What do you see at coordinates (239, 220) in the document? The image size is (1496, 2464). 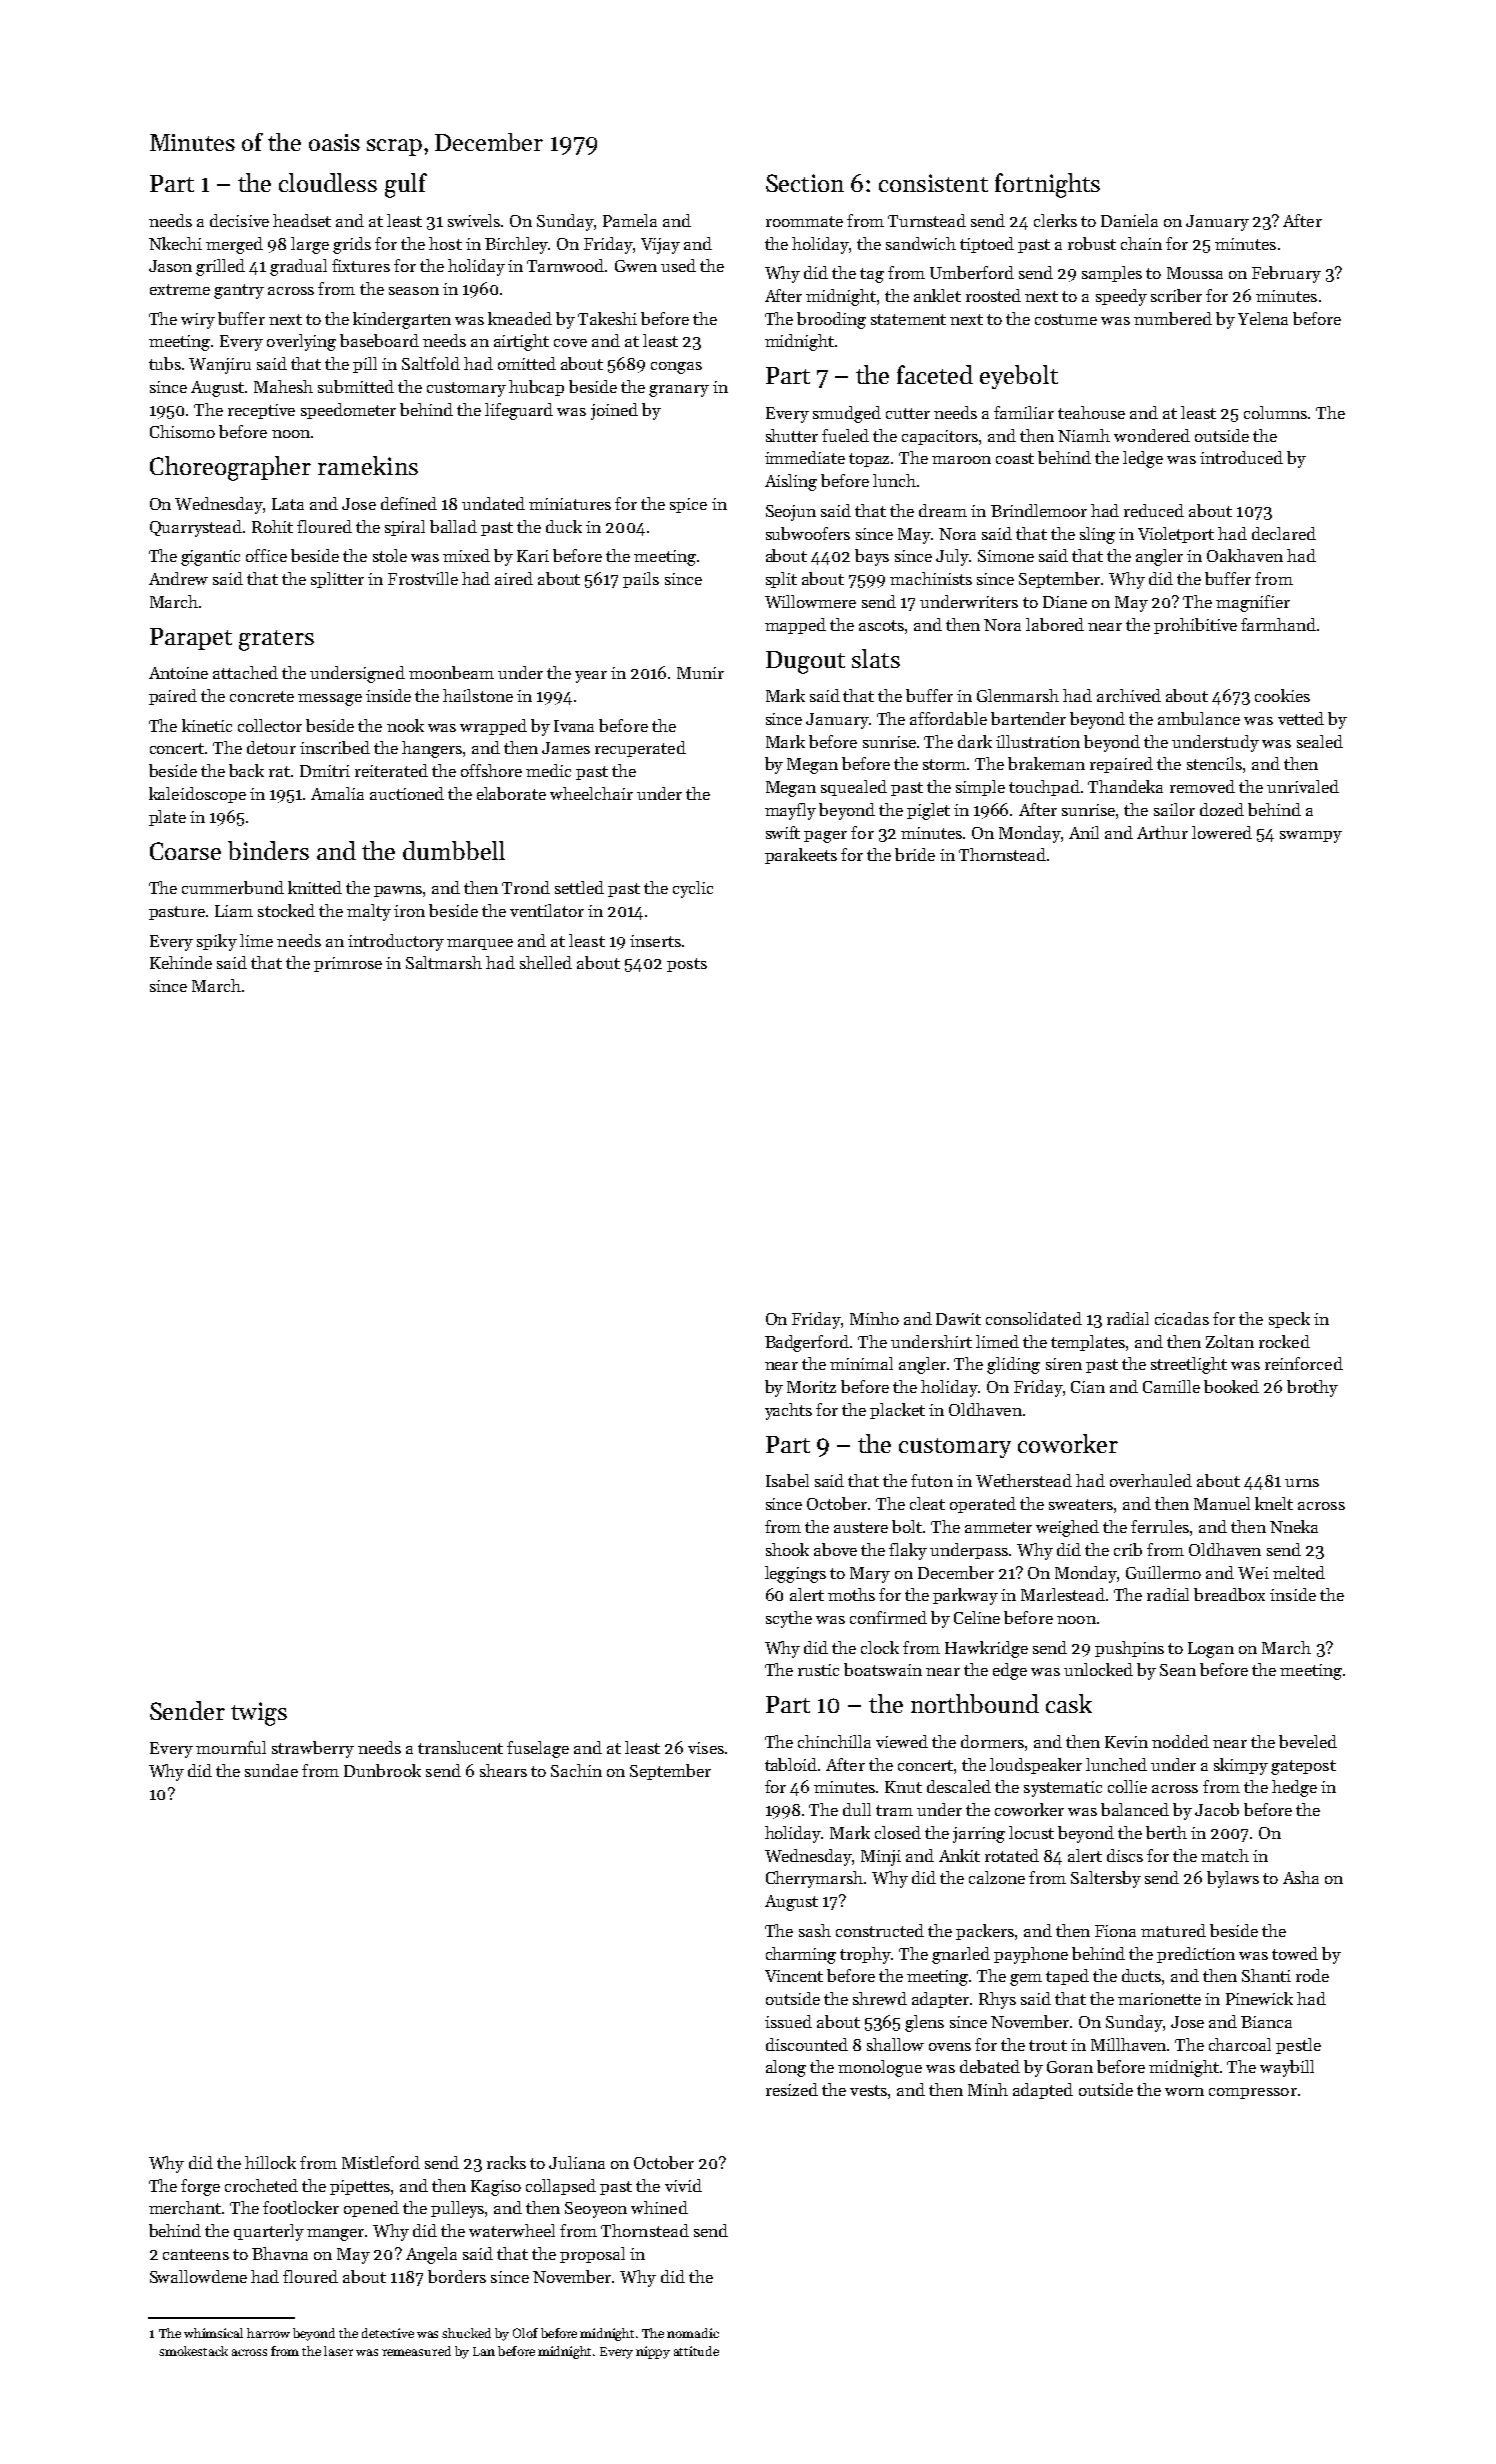 I see `decisive` at bounding box center [239, 220].
